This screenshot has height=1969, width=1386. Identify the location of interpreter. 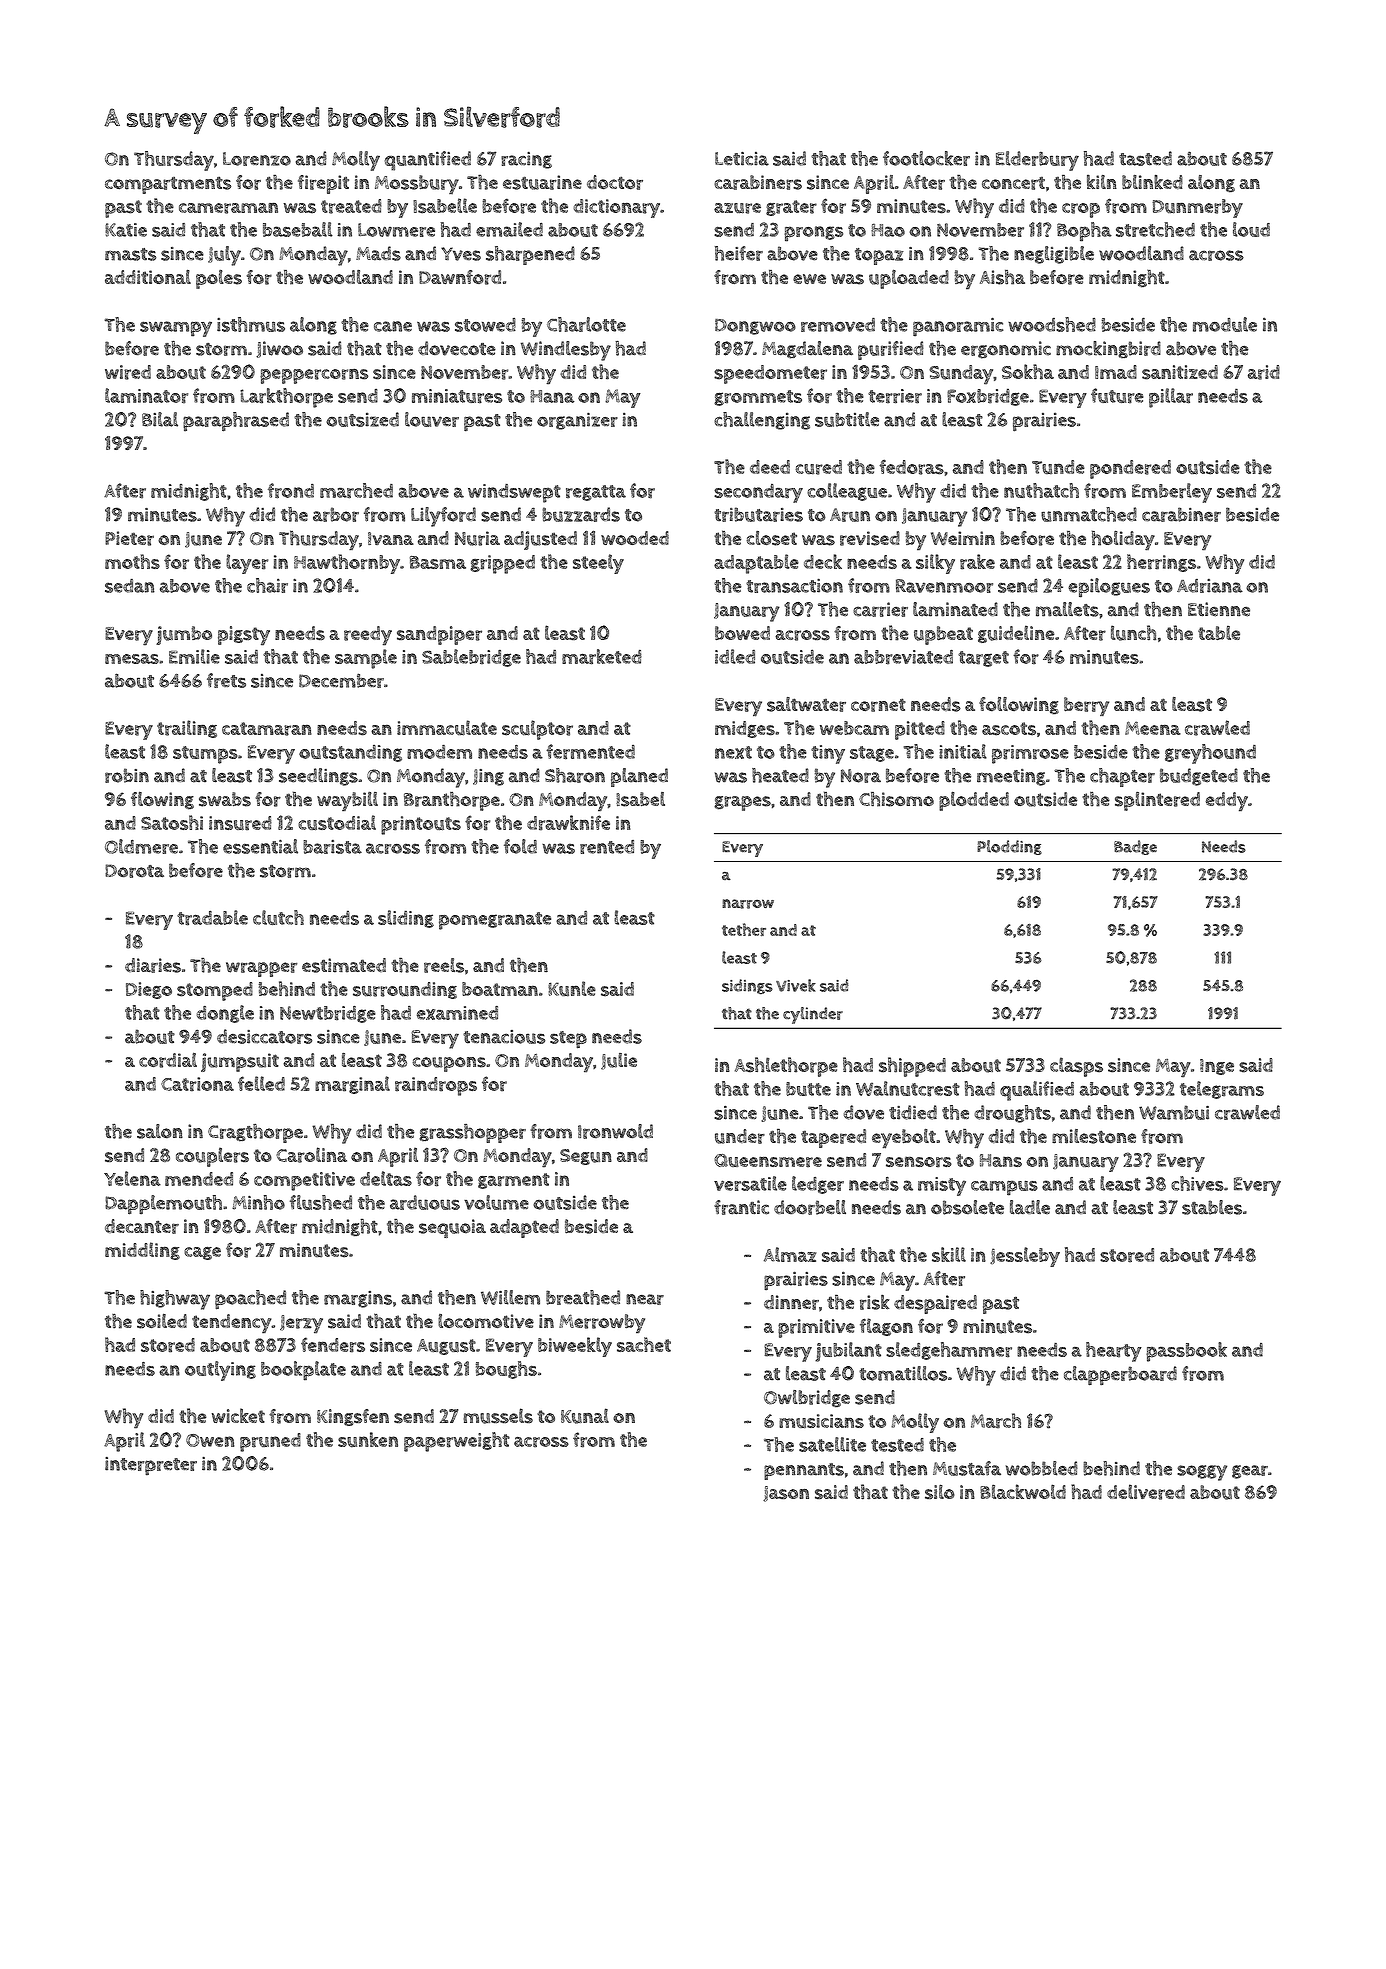
(151, 1466).
